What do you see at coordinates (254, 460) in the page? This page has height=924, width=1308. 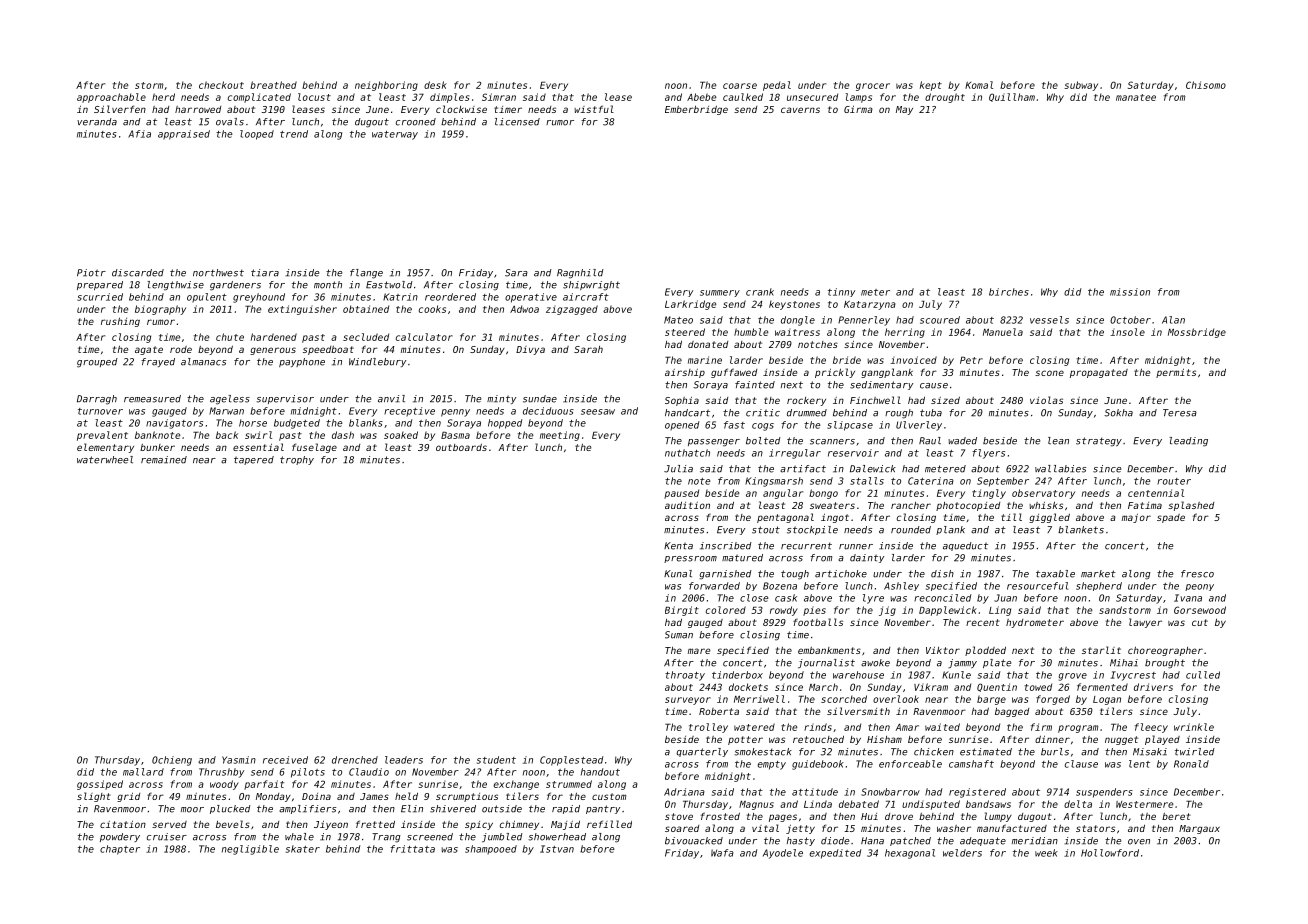 I see `tapered` at bounding box center [254, 460].
